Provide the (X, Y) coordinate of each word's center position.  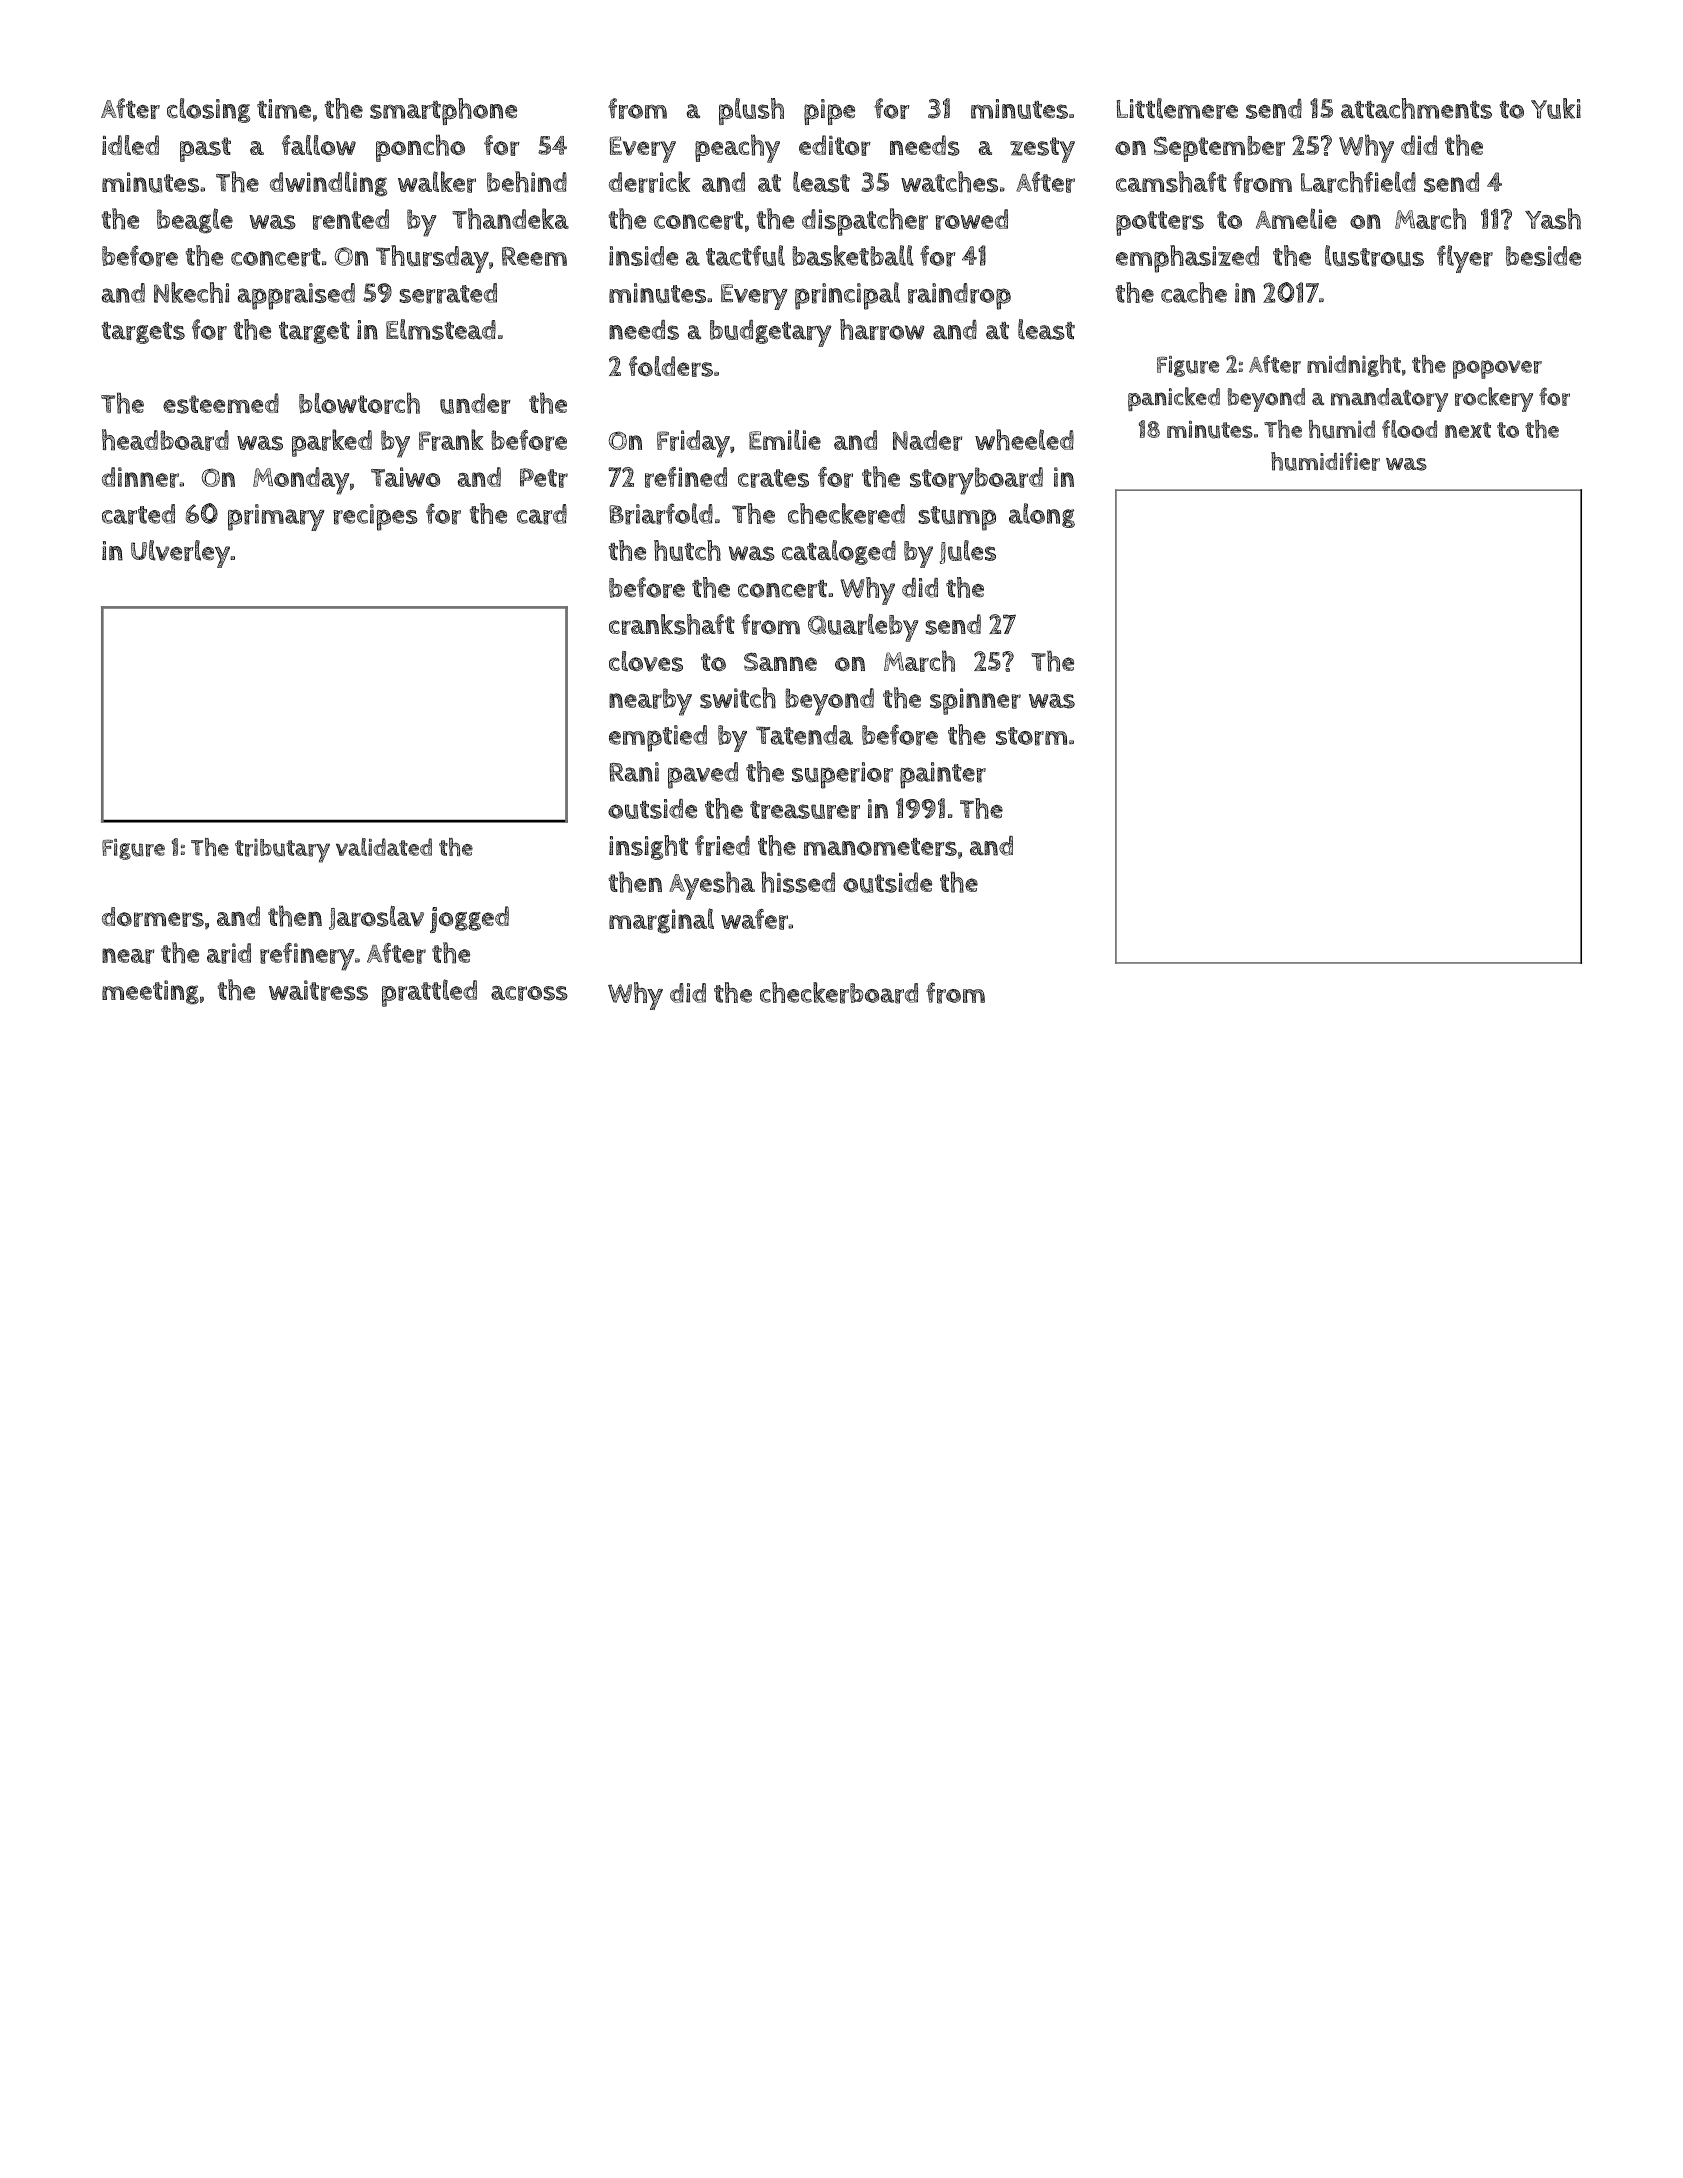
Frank (451, 440)
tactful (745, 256)
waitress (318, 990)
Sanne (780, 661)
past (205, 149)
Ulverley (180, 554)
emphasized (1187, 259)
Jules (968, 552)
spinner (975, 701)
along (1042, 515)
